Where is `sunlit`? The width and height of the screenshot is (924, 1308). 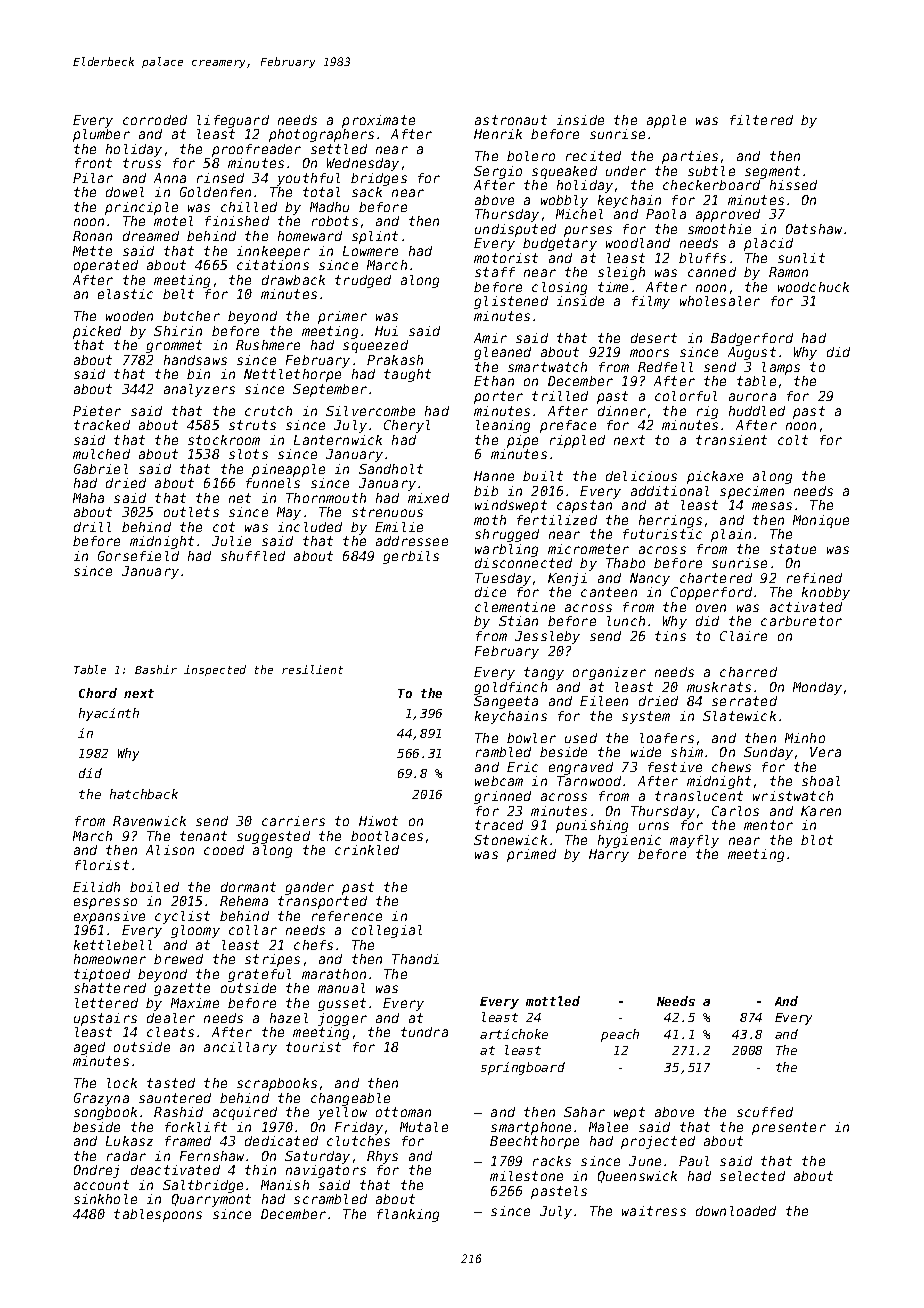
sunlit is located at coordinates (801, 258).
